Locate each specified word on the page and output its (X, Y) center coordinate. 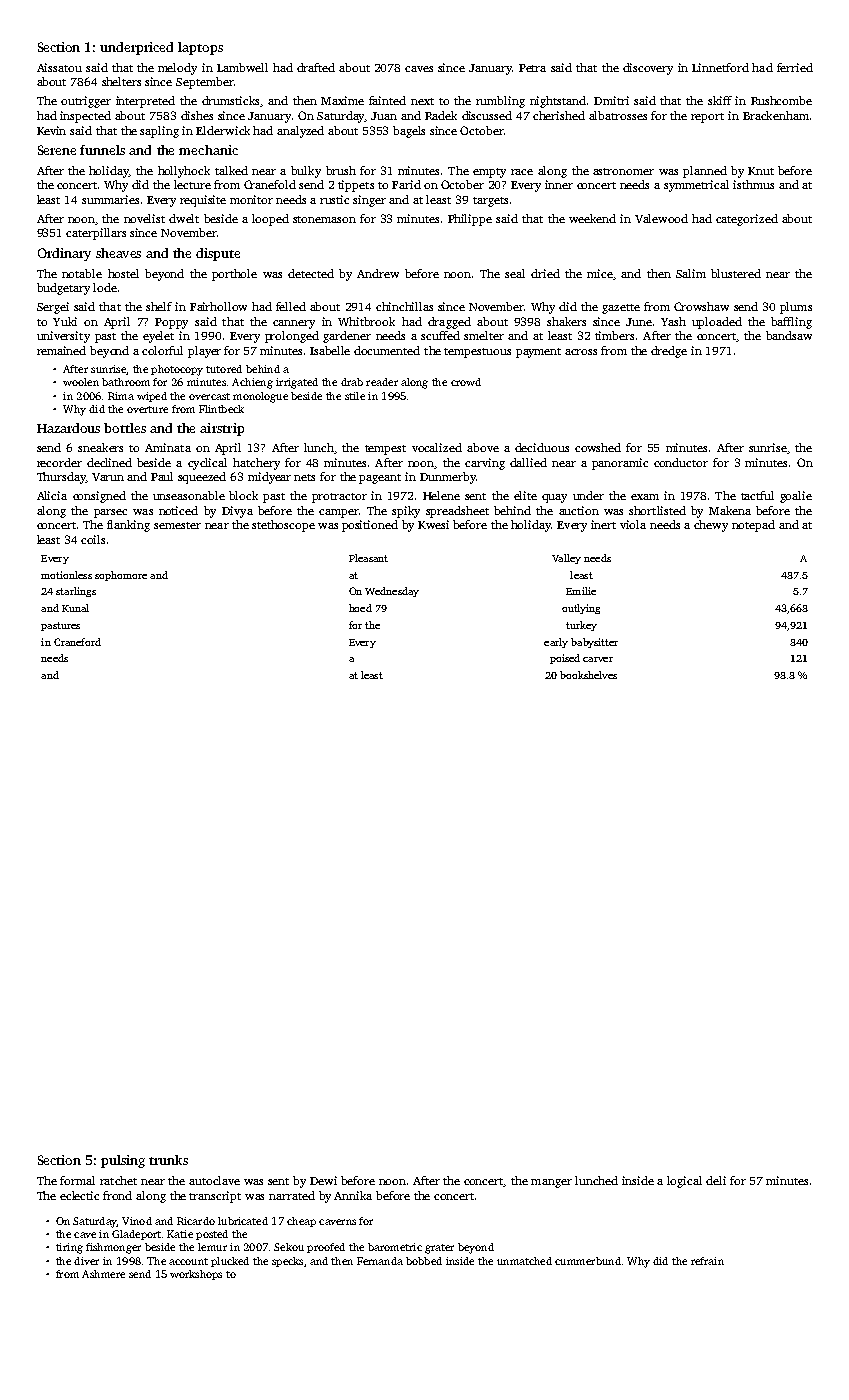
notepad (753, 526)
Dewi (323, 1180)
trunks (168, 1160)
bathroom (126, 382)
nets (304, 477)
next (422, 101)
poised (565, 659)
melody (177, 69)
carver (598, 659)
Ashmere (103, 1274)
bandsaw (789, 335)
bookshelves (588, 675)
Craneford (77, 642)
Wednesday (392, 592)
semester (177, 525)
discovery (648, 69)
